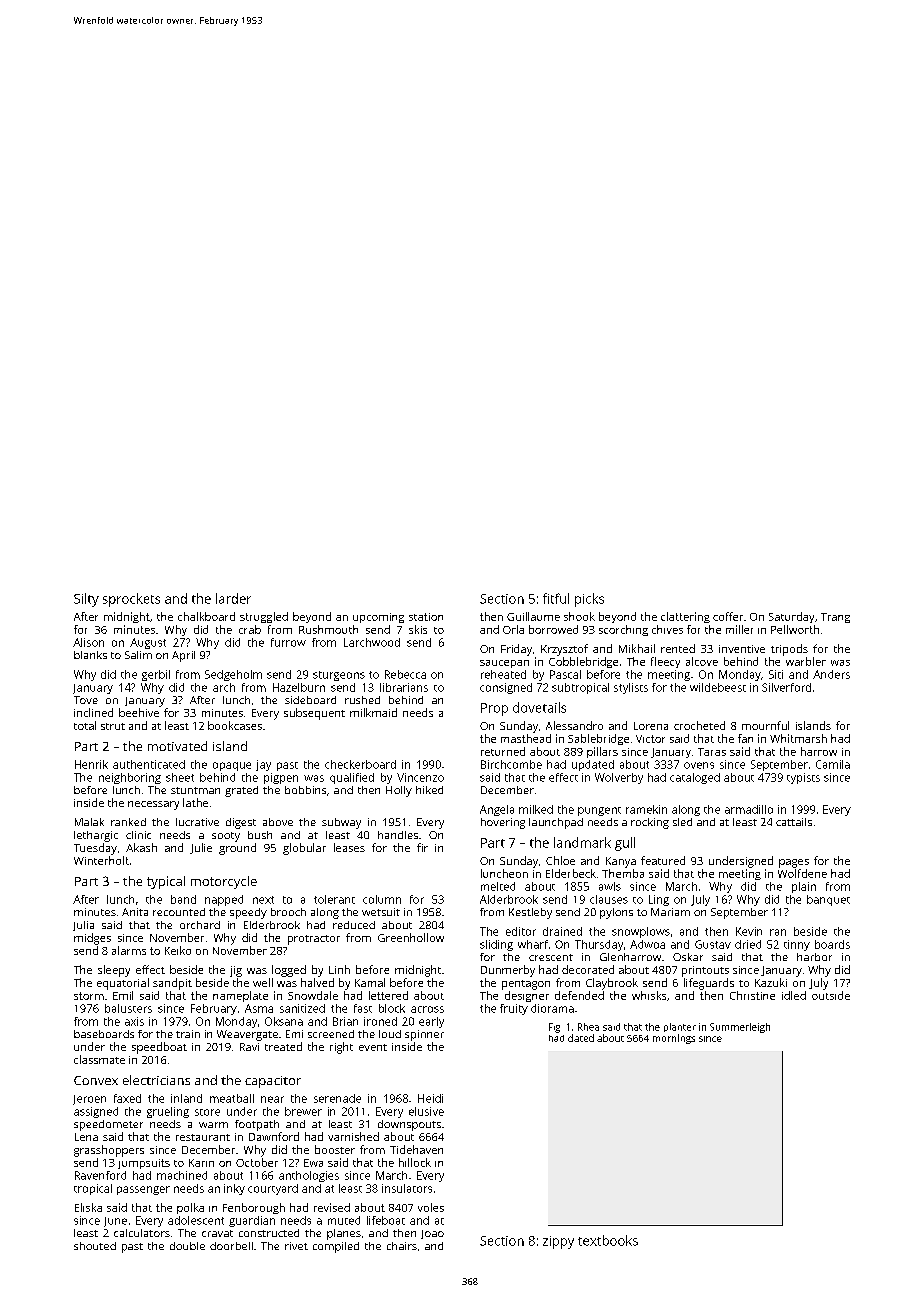 The height and width of the image is (1308, 924). What do you see at coordinates (674, 1039) in the image?
I see `mornings` at bounding box center [674, 1039].
